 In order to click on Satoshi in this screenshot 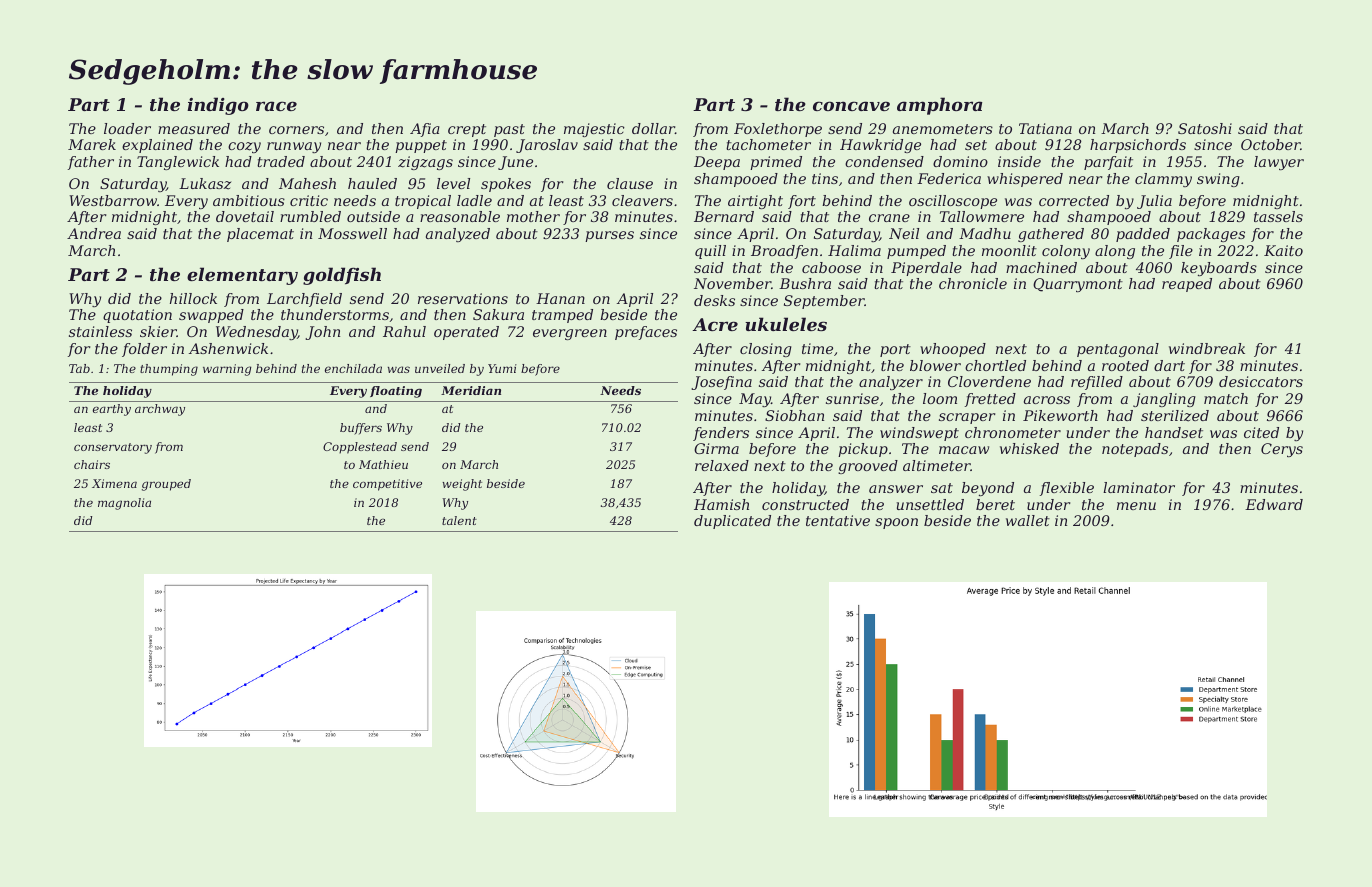, I will do `click(1205, 128)`.
